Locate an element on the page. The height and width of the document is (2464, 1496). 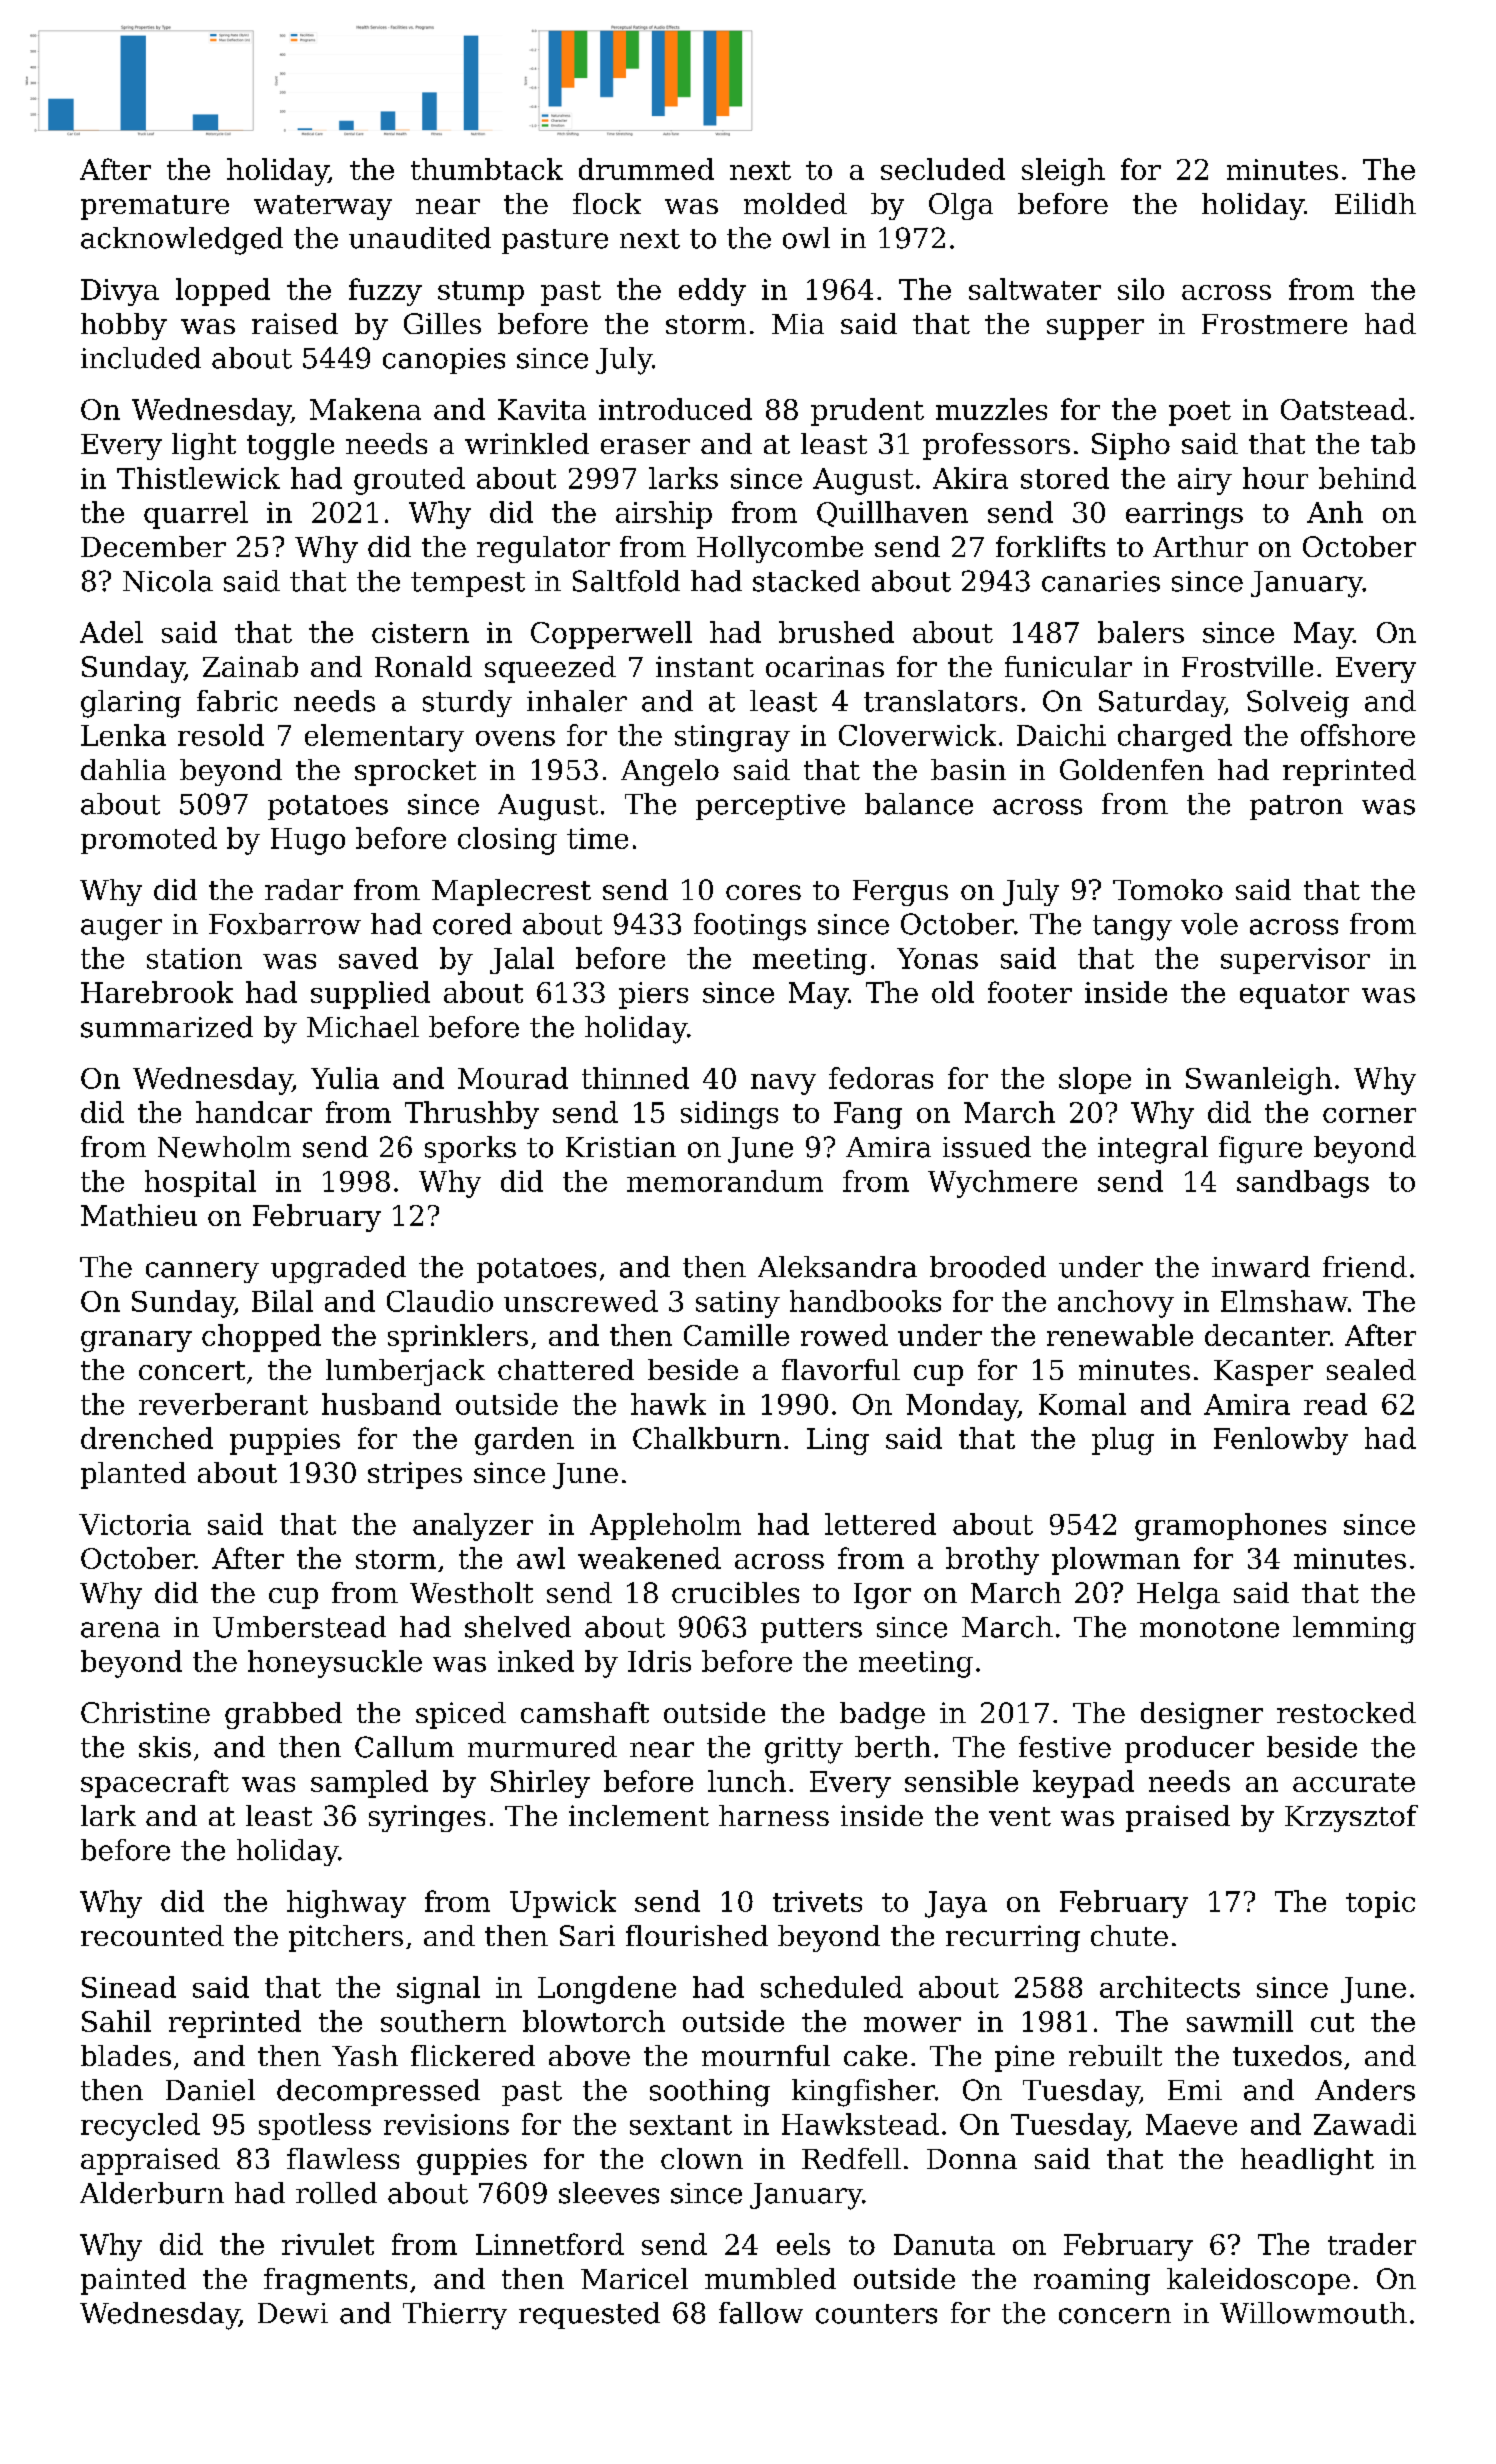
Maplecrest is located at coordinates (511, 892).
